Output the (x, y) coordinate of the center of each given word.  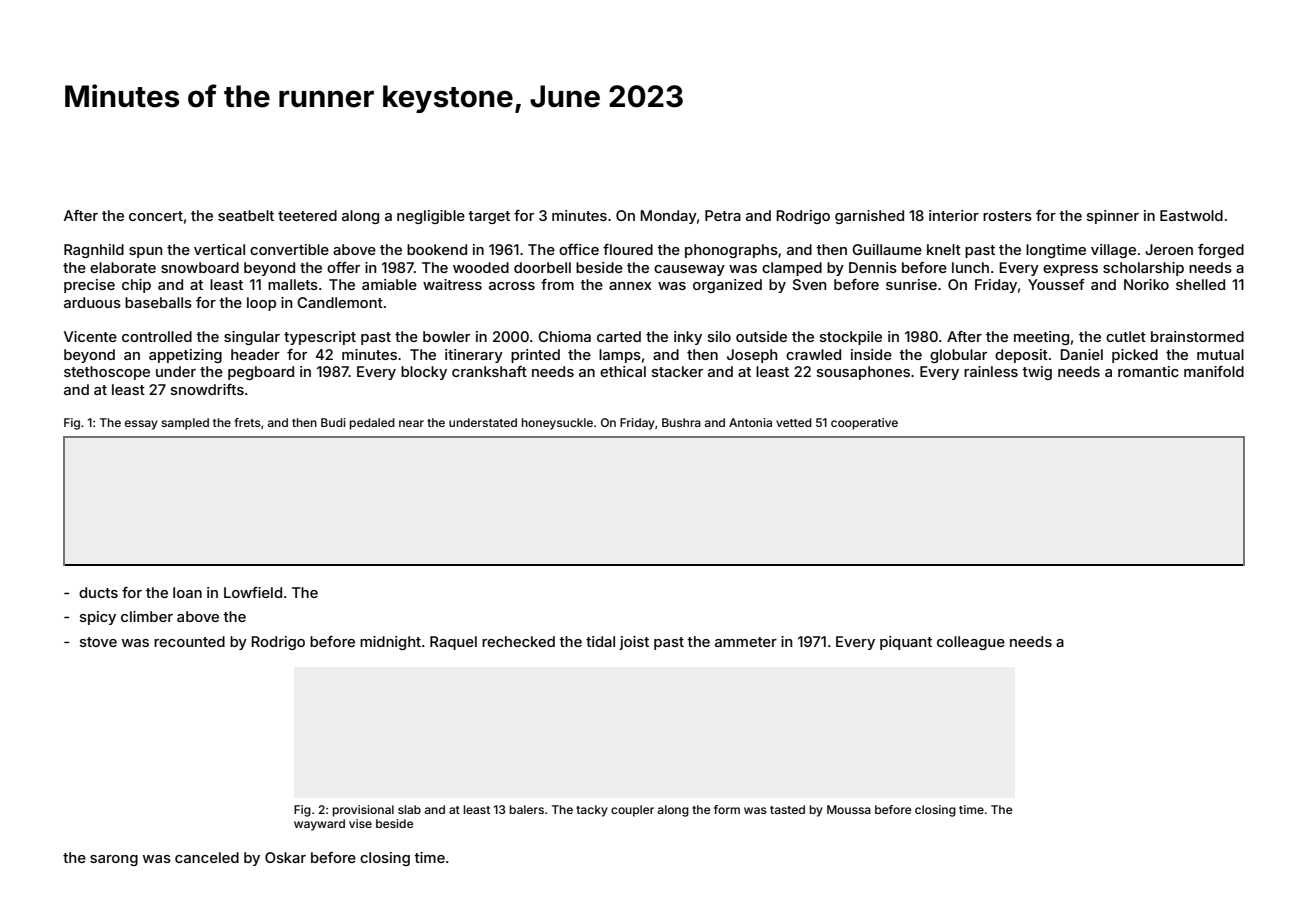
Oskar (285, 857)
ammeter (746, 642)
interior (954, 215)
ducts (98, 592)
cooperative (864, 424)
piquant (906, 643)
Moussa (849, 809)
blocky (424, 373)
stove (98, 642)
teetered (307, 215)
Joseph (752, 356)
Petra (723, 215)
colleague (971, 643)
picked (1135, 356)
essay (141, 425)
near (411, 423)
